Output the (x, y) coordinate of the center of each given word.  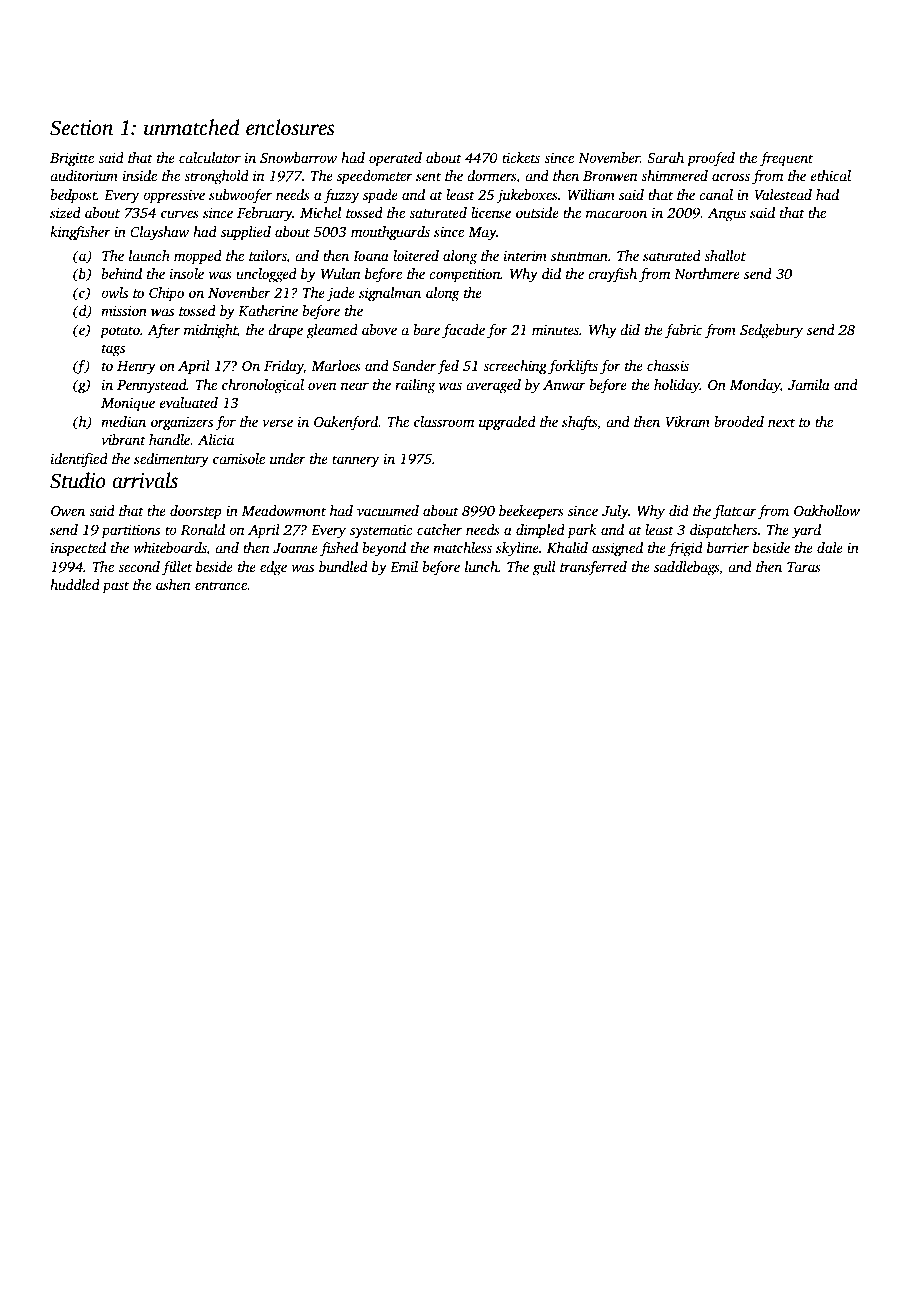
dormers (491, 175)
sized (65, 212)
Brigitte (72, 159)
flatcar (735, 512)
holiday (677, 386)
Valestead (783, 194)
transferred (593, 568)
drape (285, 331)
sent (428, 176)
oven (322, 386)
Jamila (809, 384)
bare (426, 329)
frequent (786, 159)
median (123, 421)
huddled (75, 584)
